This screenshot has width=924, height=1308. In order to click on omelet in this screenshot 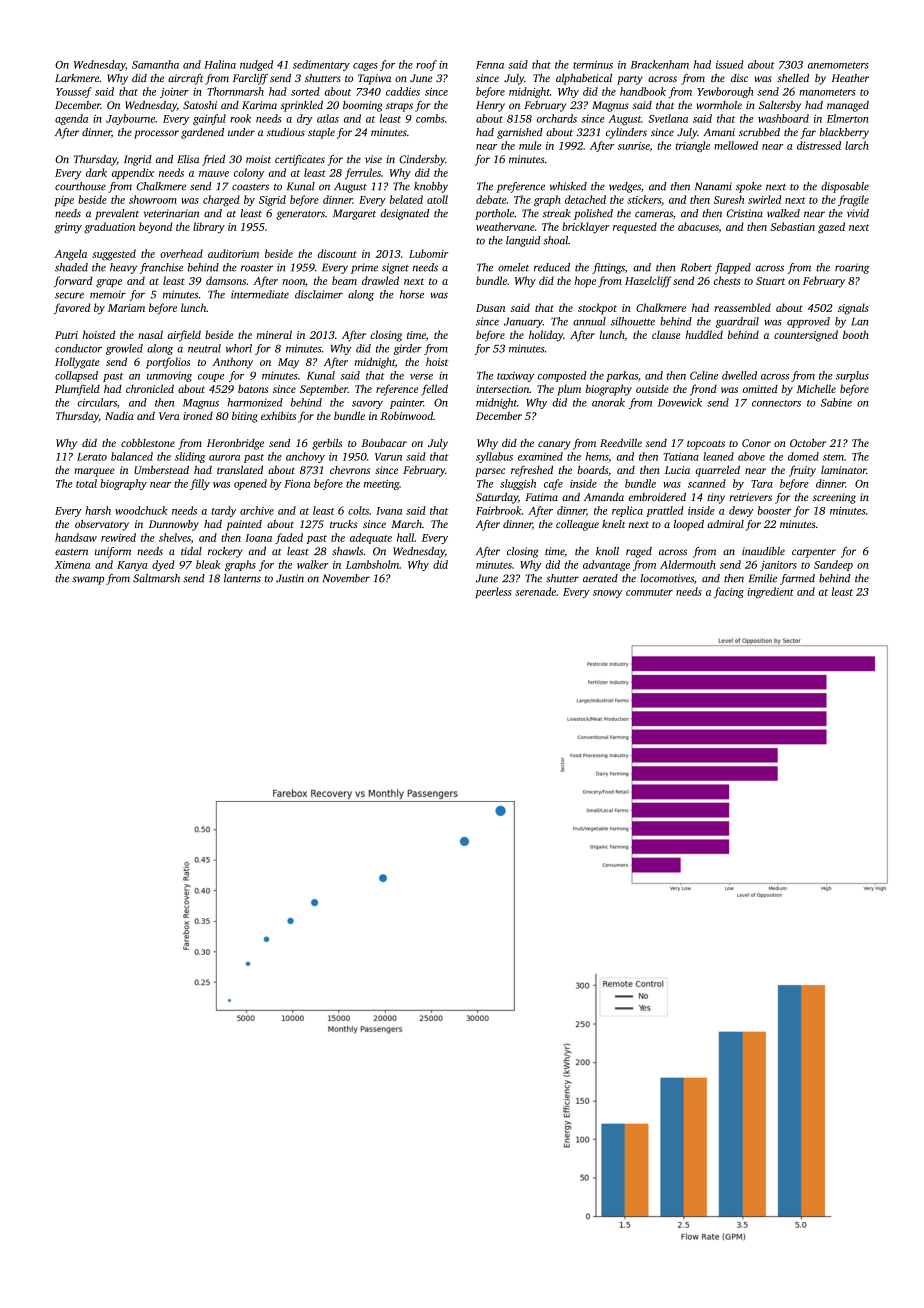, I will do `click(513, 267)`.
